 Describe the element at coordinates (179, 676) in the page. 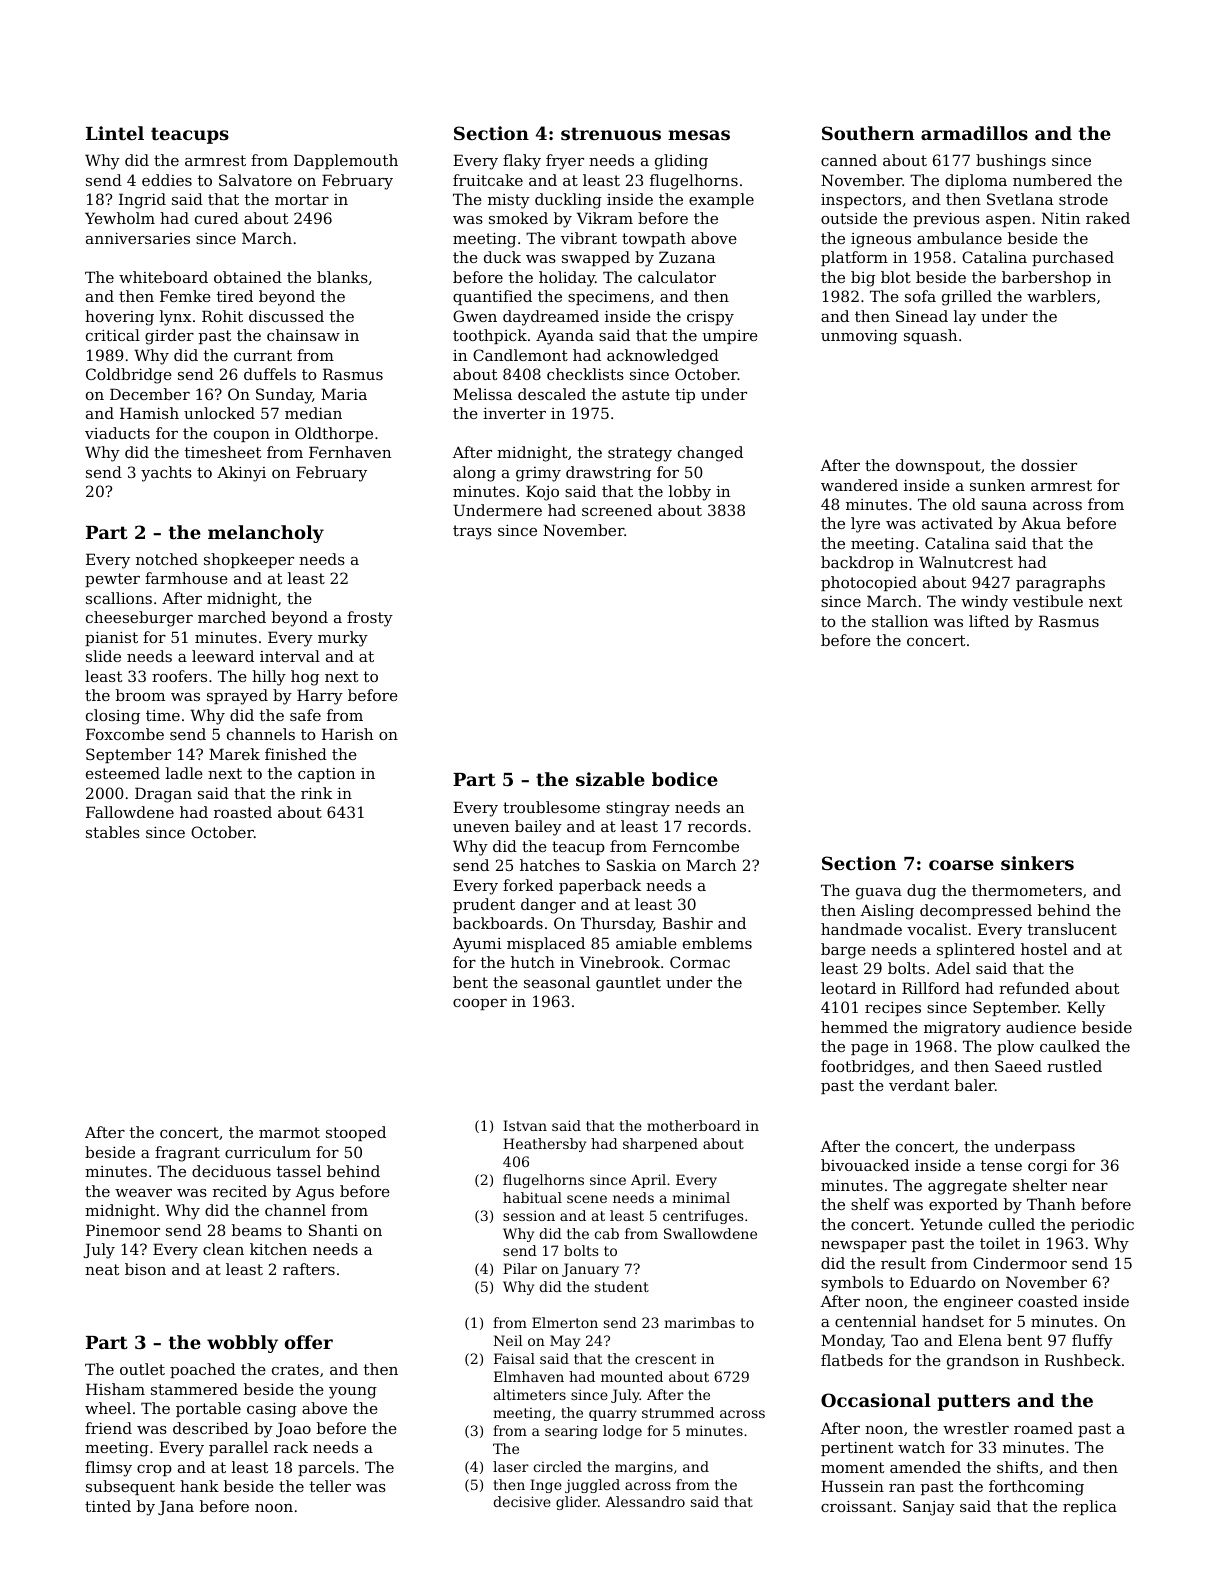

I see `roofers` at that location.
